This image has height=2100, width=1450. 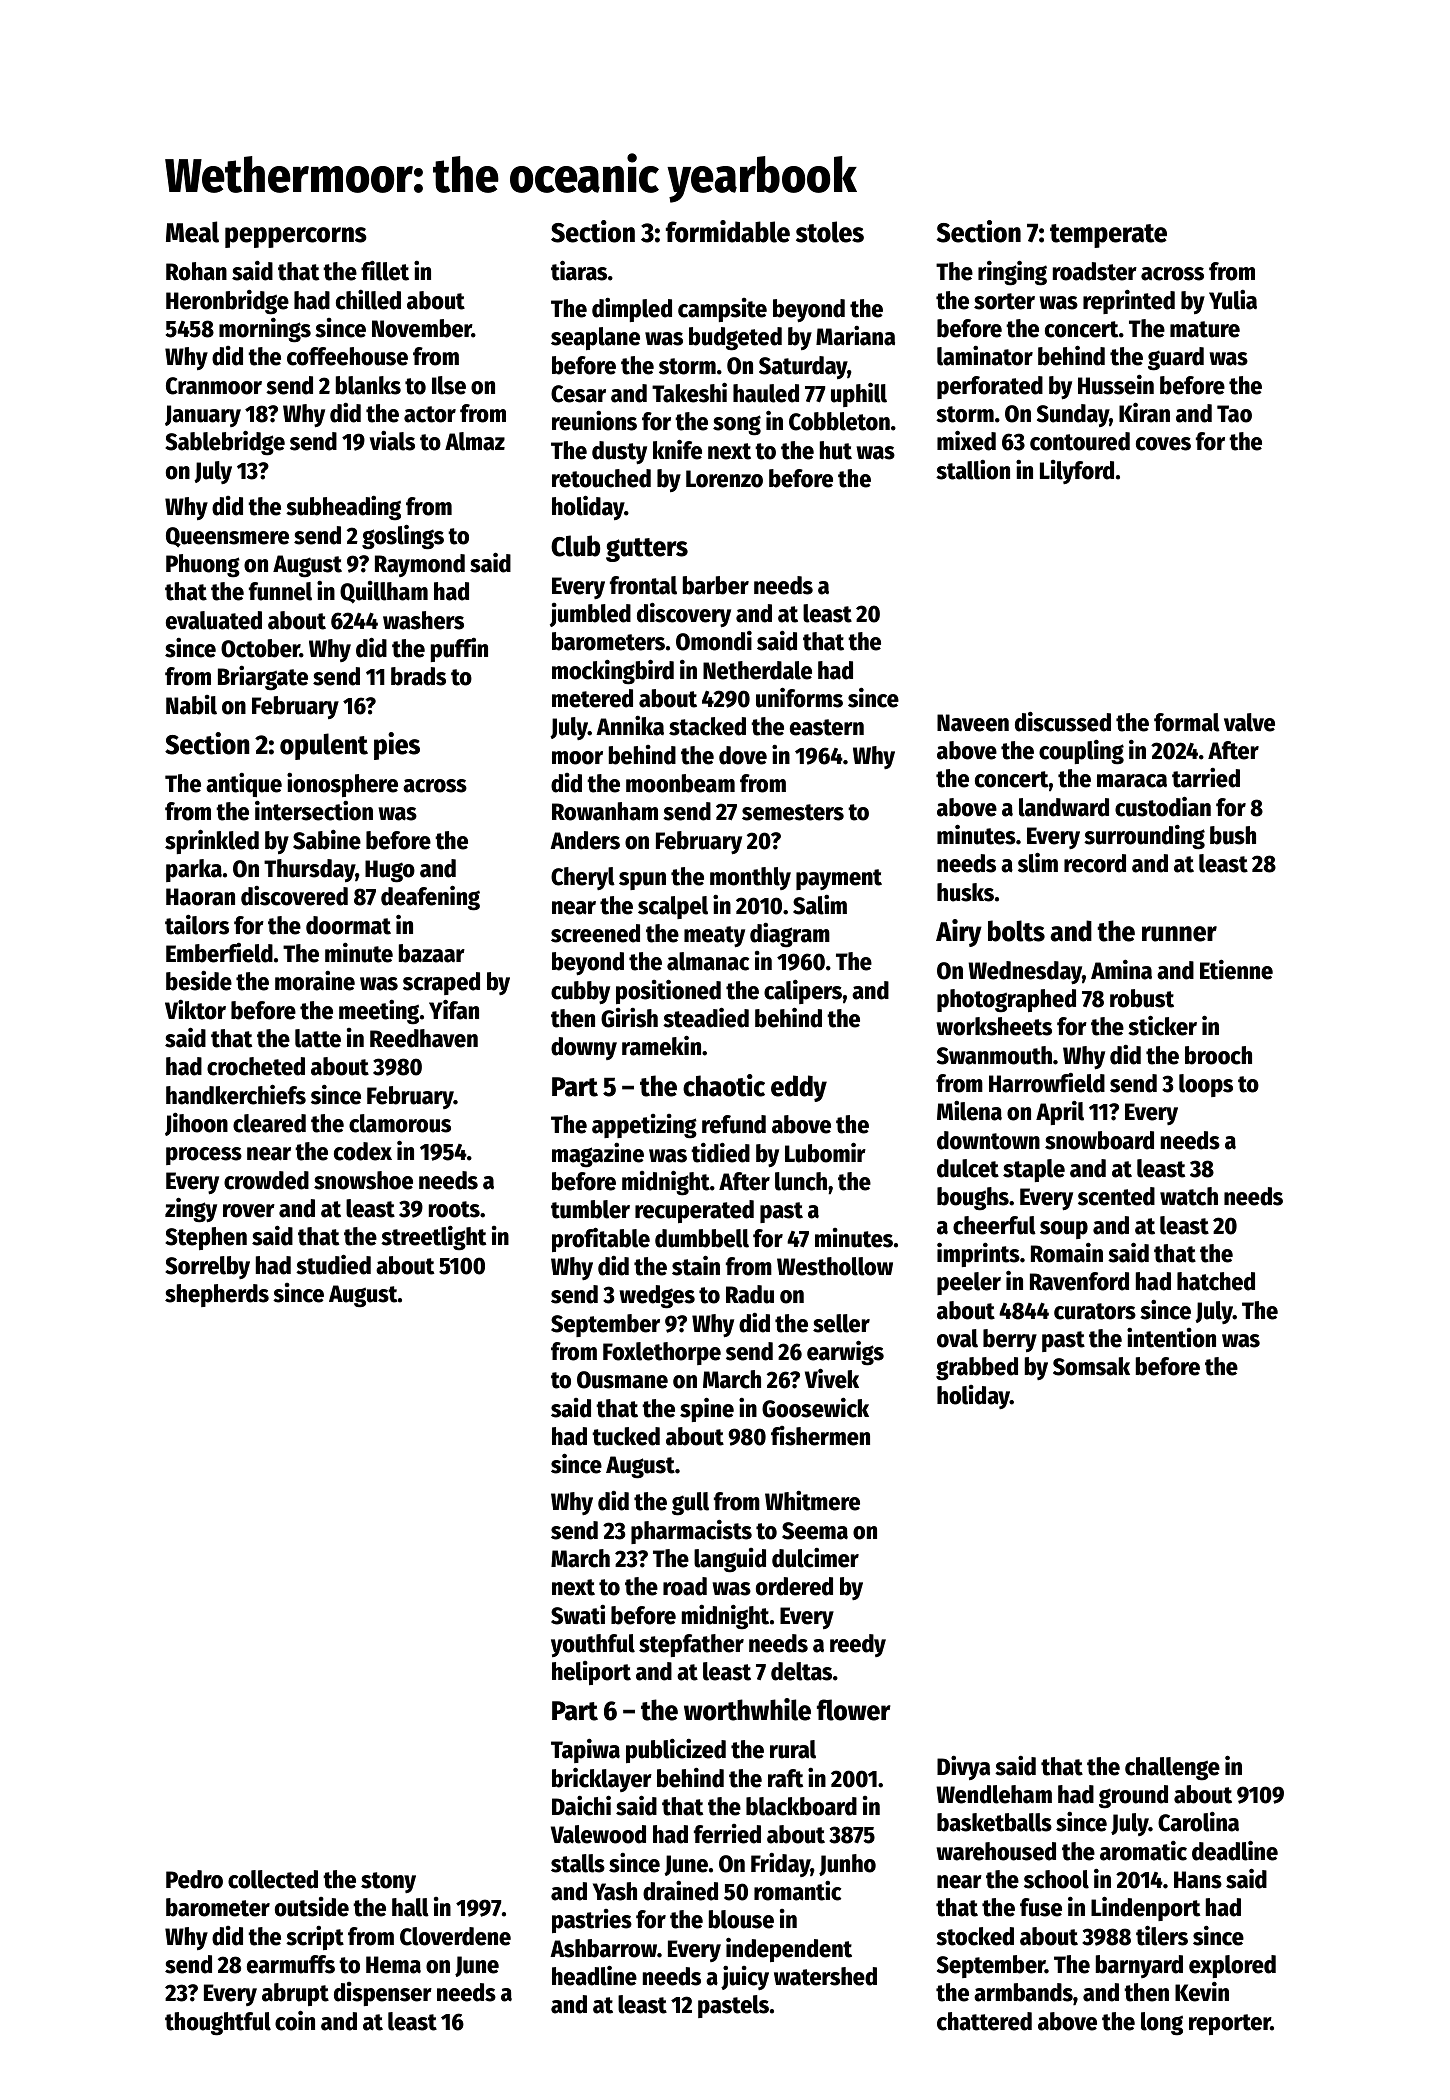 I want to click on metered, so click(x=592, y=698).
